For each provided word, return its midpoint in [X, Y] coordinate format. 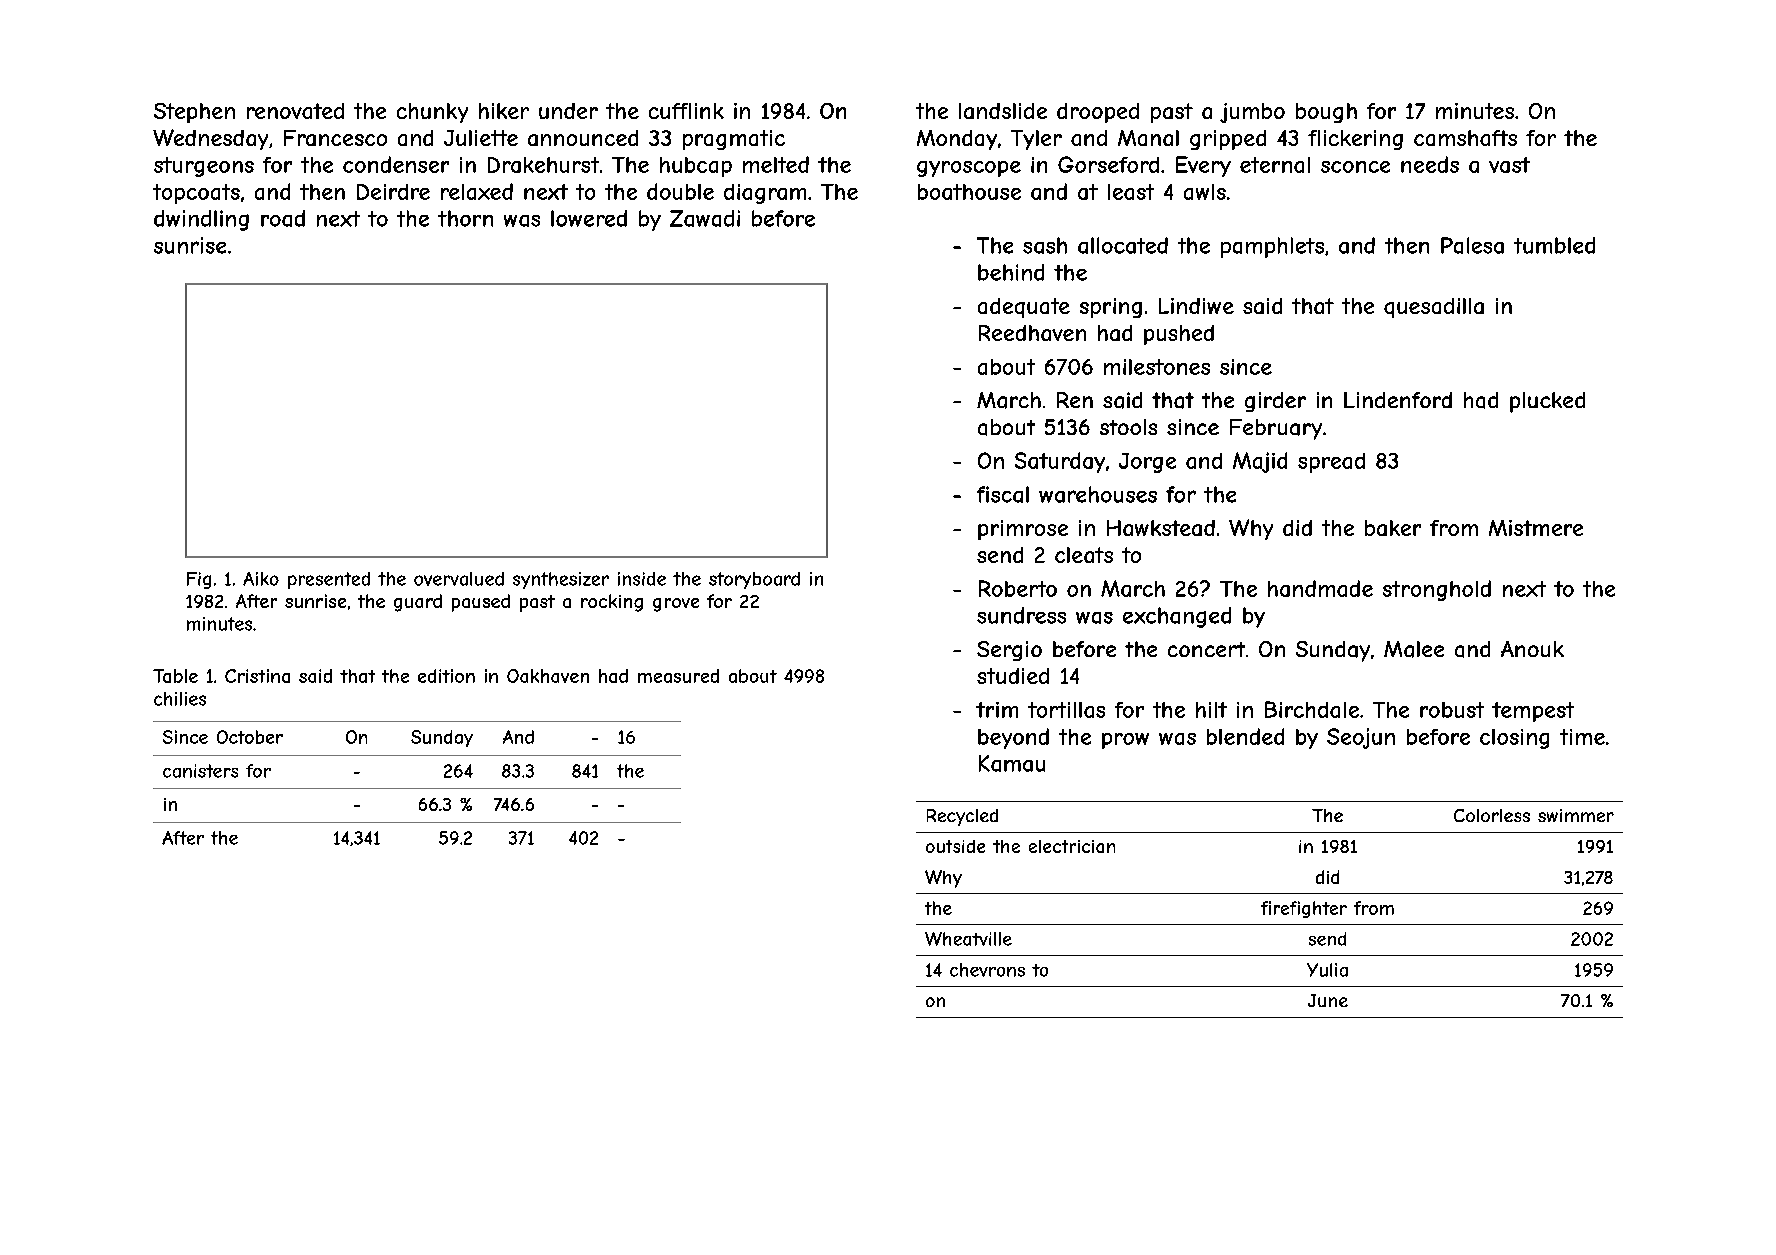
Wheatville [968, 939]
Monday [957, 140]
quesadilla [1434, 308]
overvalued [459, 579]
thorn [465, 218]
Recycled [962, 817]
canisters [200, 771]
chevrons [987, 970]
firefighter [1304, 909]
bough [1326, 113]
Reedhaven [1032, 333]
